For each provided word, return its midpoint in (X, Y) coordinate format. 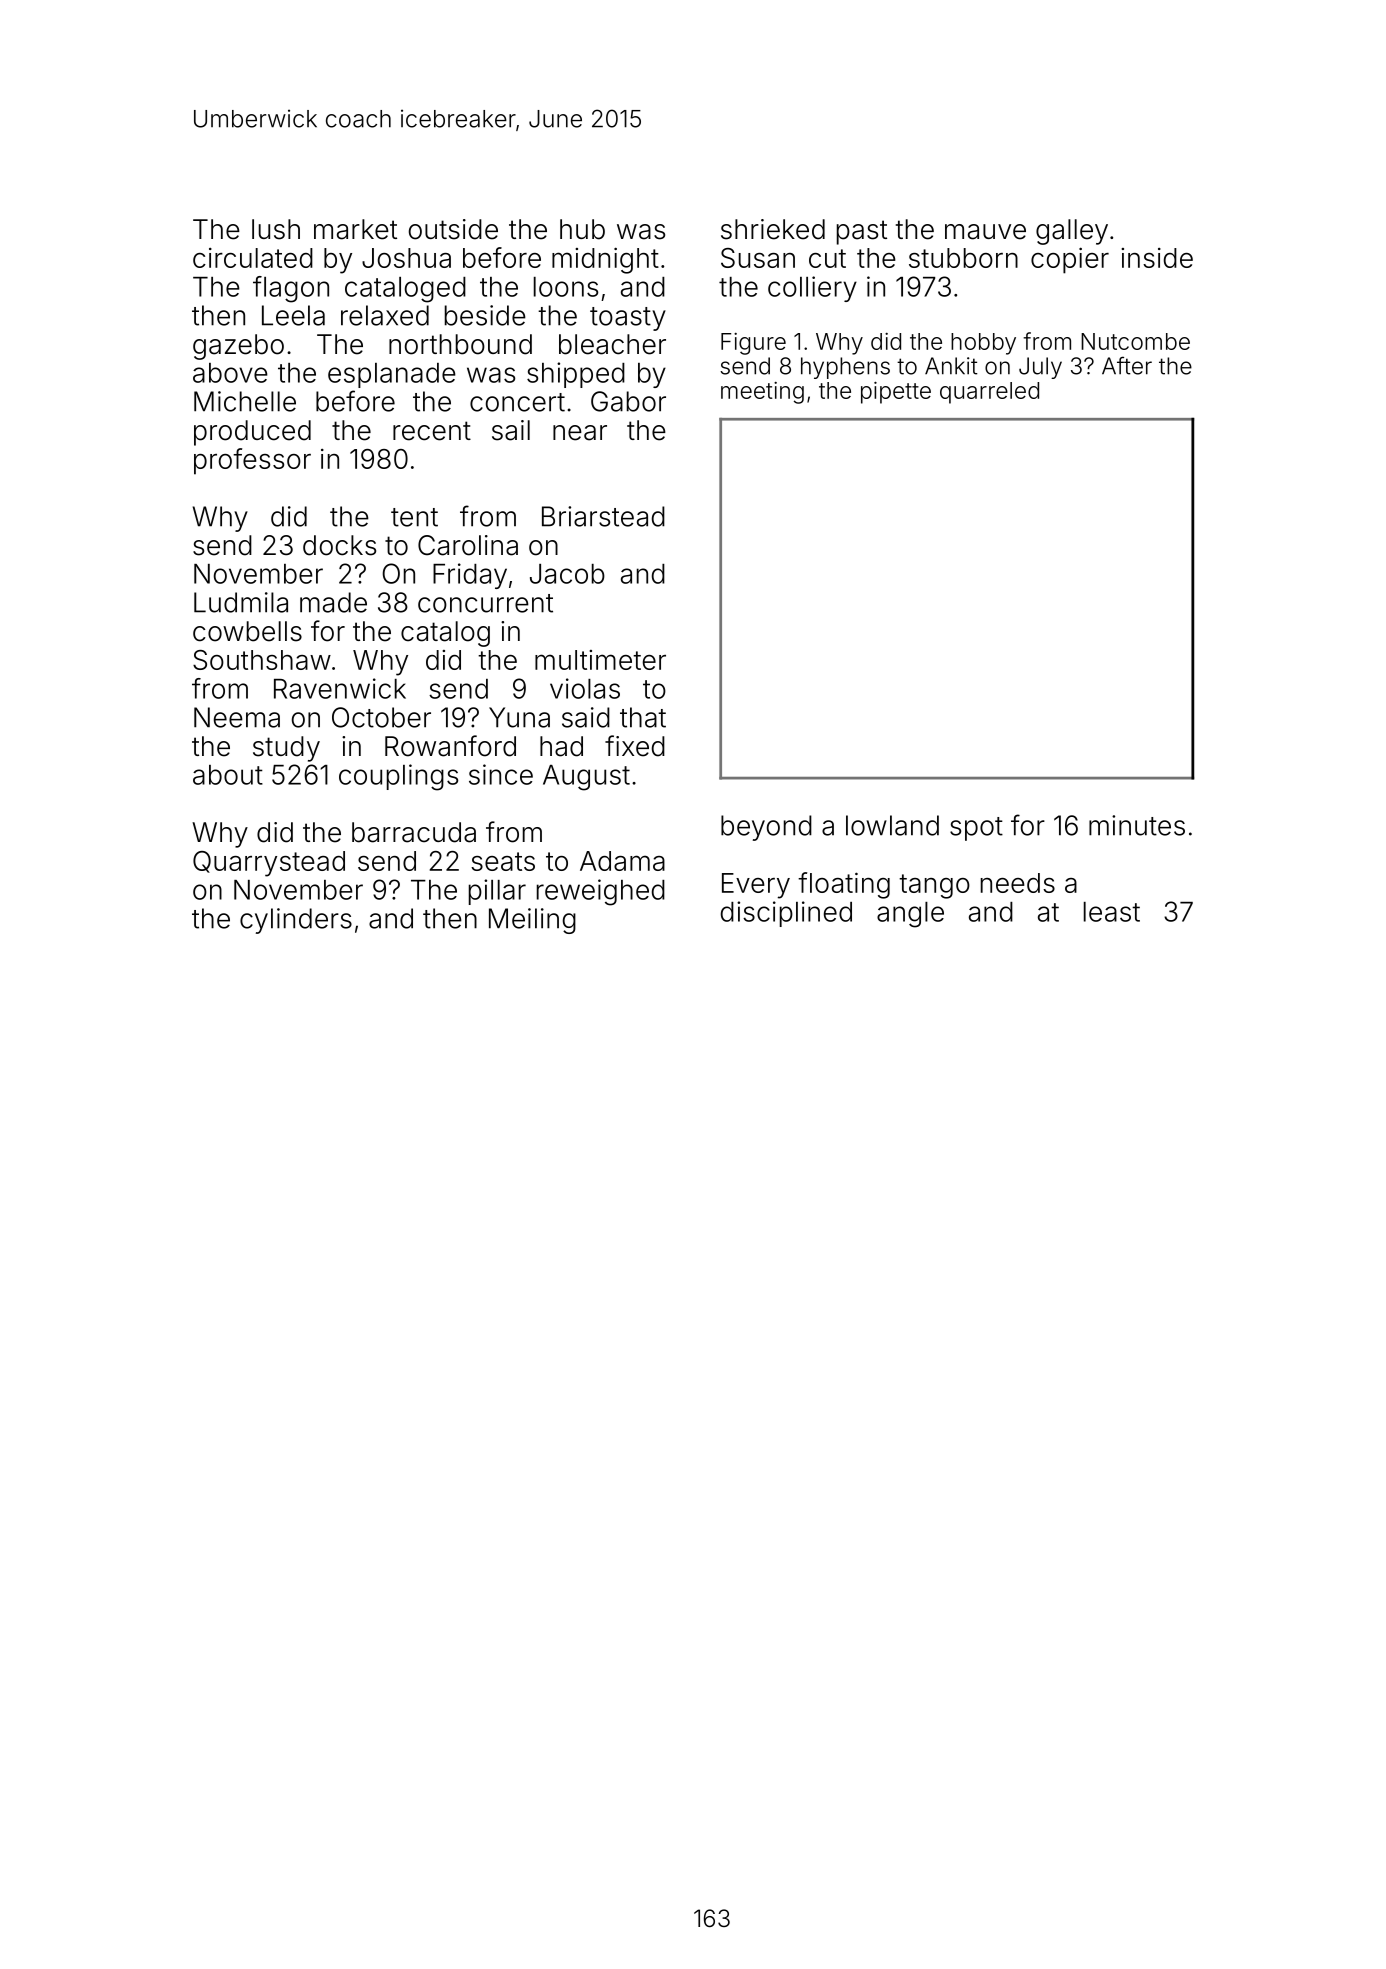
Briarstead (603, 516)
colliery (812, 289)
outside (453, 229)
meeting (762, 393)
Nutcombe (1135, 341)
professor (252, 461)
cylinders (296, 921)
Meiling (532, 921)
